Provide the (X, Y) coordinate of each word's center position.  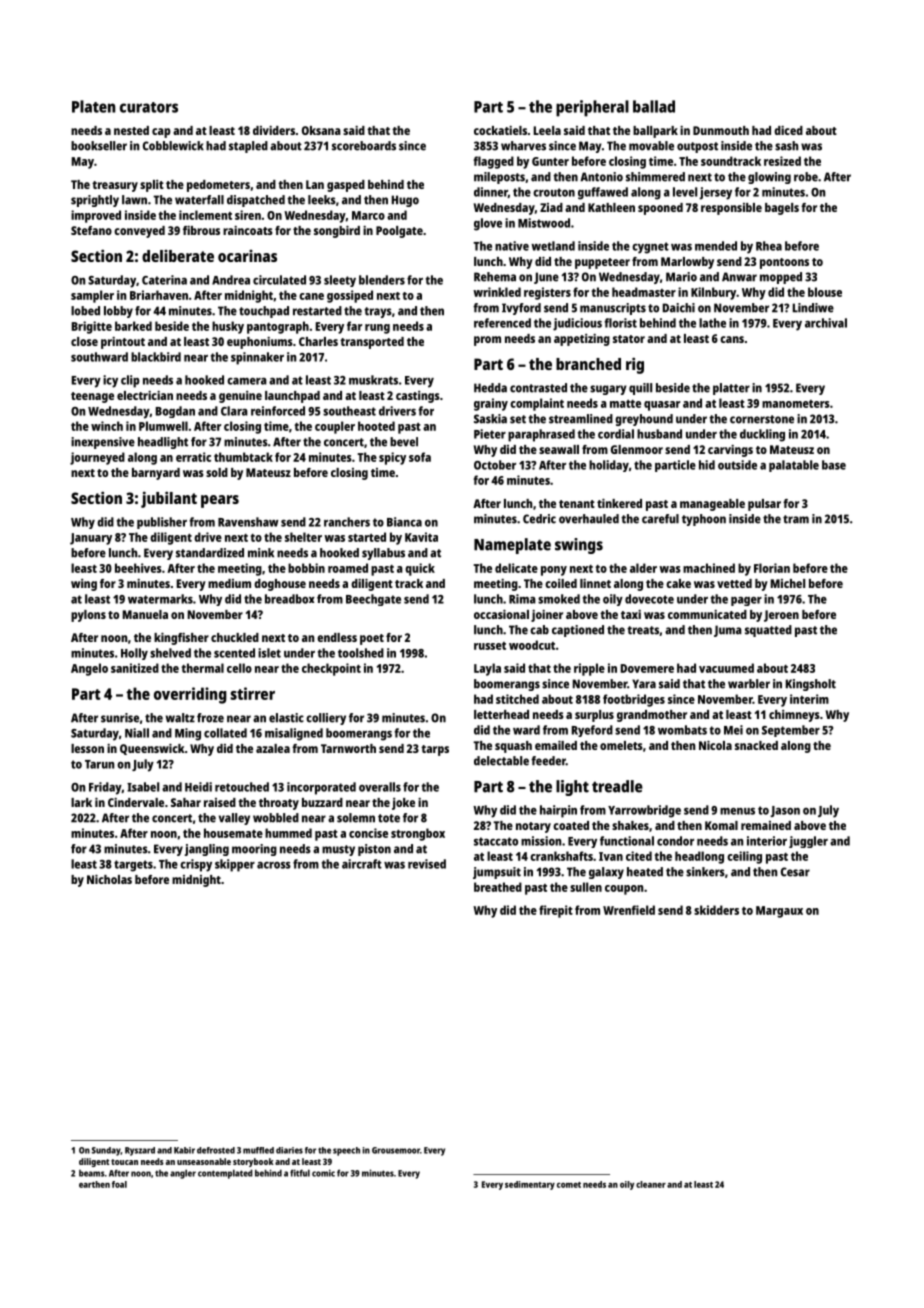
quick (420, 569)
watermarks (160, 599)
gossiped (350, 296)
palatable (794, 466)
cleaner (651, 1184)
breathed (498, 887)
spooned (660, 209)
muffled (258, 1150)
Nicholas (109, 879)
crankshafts (561, 856)
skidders (716, 910)
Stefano (91, 230)
